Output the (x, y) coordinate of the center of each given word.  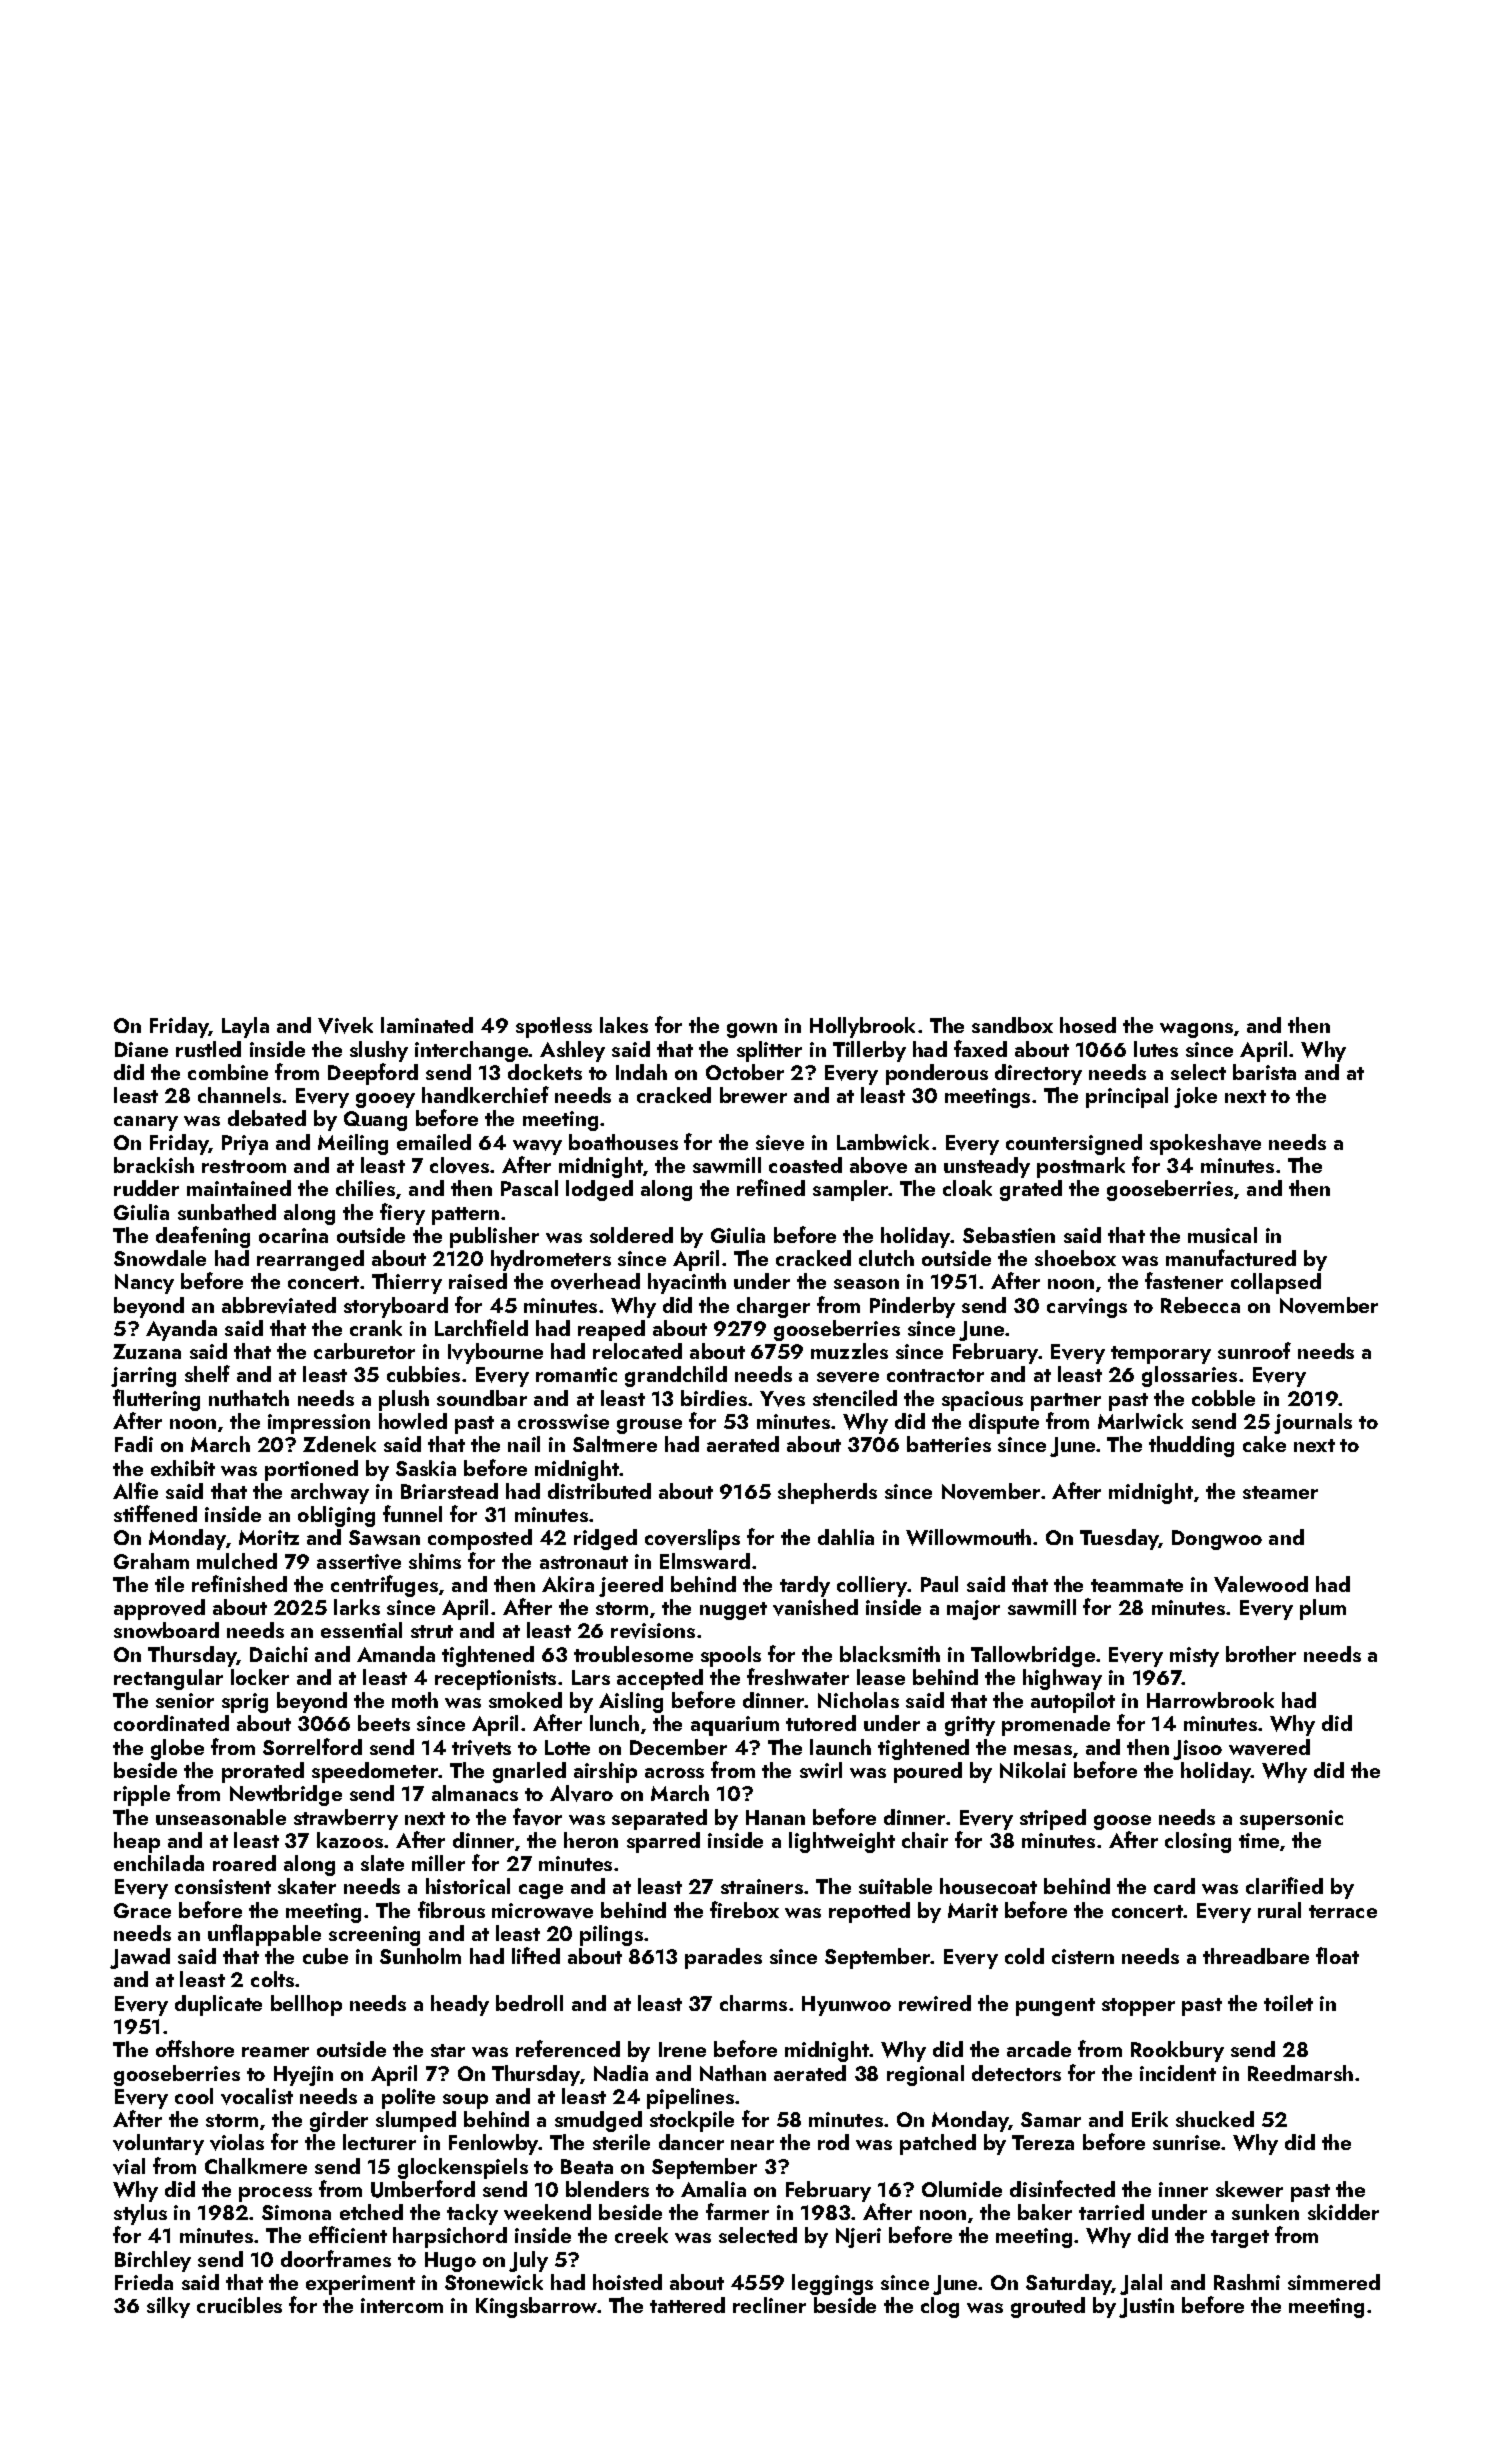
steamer (1280, 1492)
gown (752, 1030)
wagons (1196, 1030)
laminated (427, 1025)
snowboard (166, 1630)
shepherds (827, 1493)
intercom (402, 2305)
